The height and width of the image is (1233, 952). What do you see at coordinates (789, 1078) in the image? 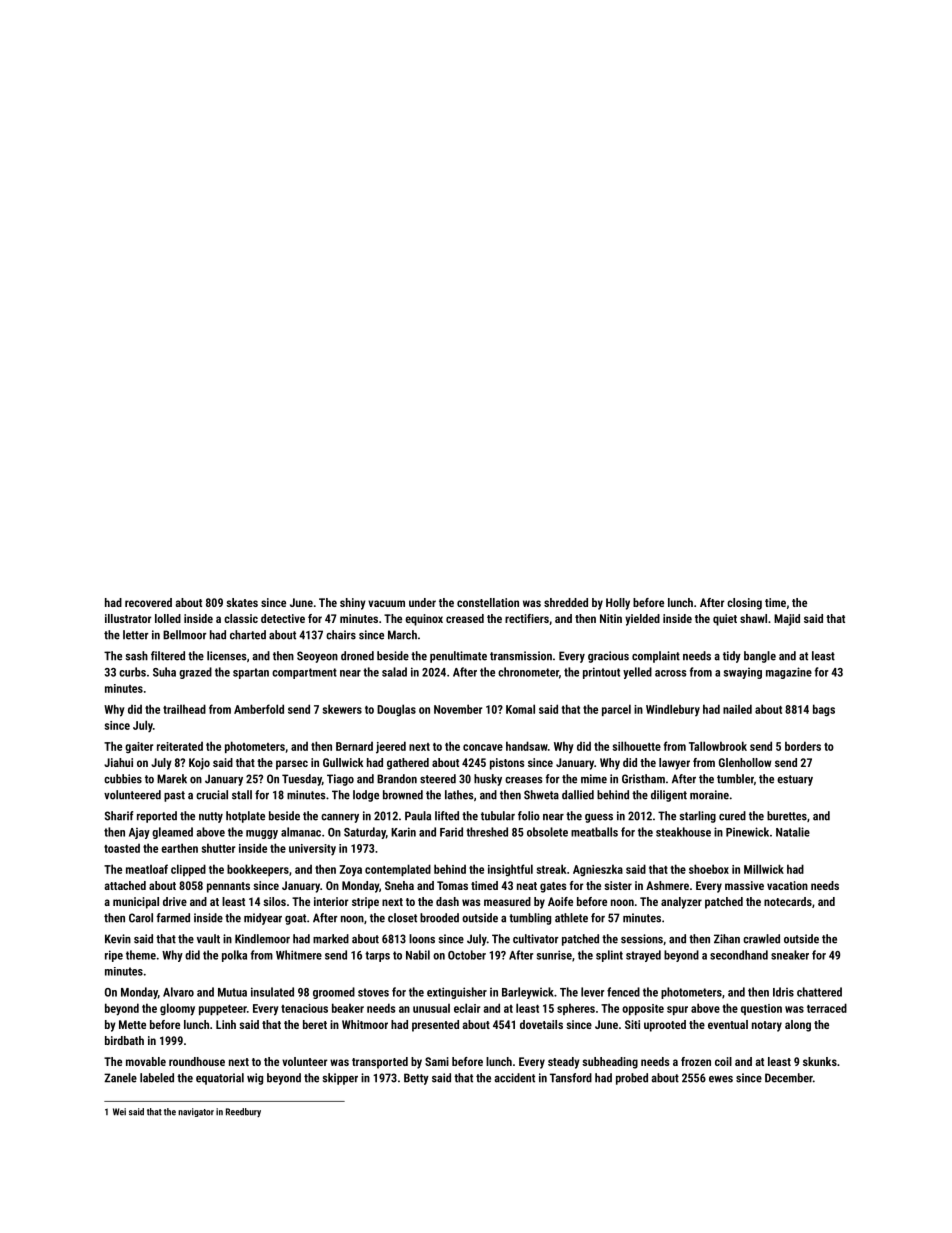
I see `December` at bounding box center [789, 1078].
